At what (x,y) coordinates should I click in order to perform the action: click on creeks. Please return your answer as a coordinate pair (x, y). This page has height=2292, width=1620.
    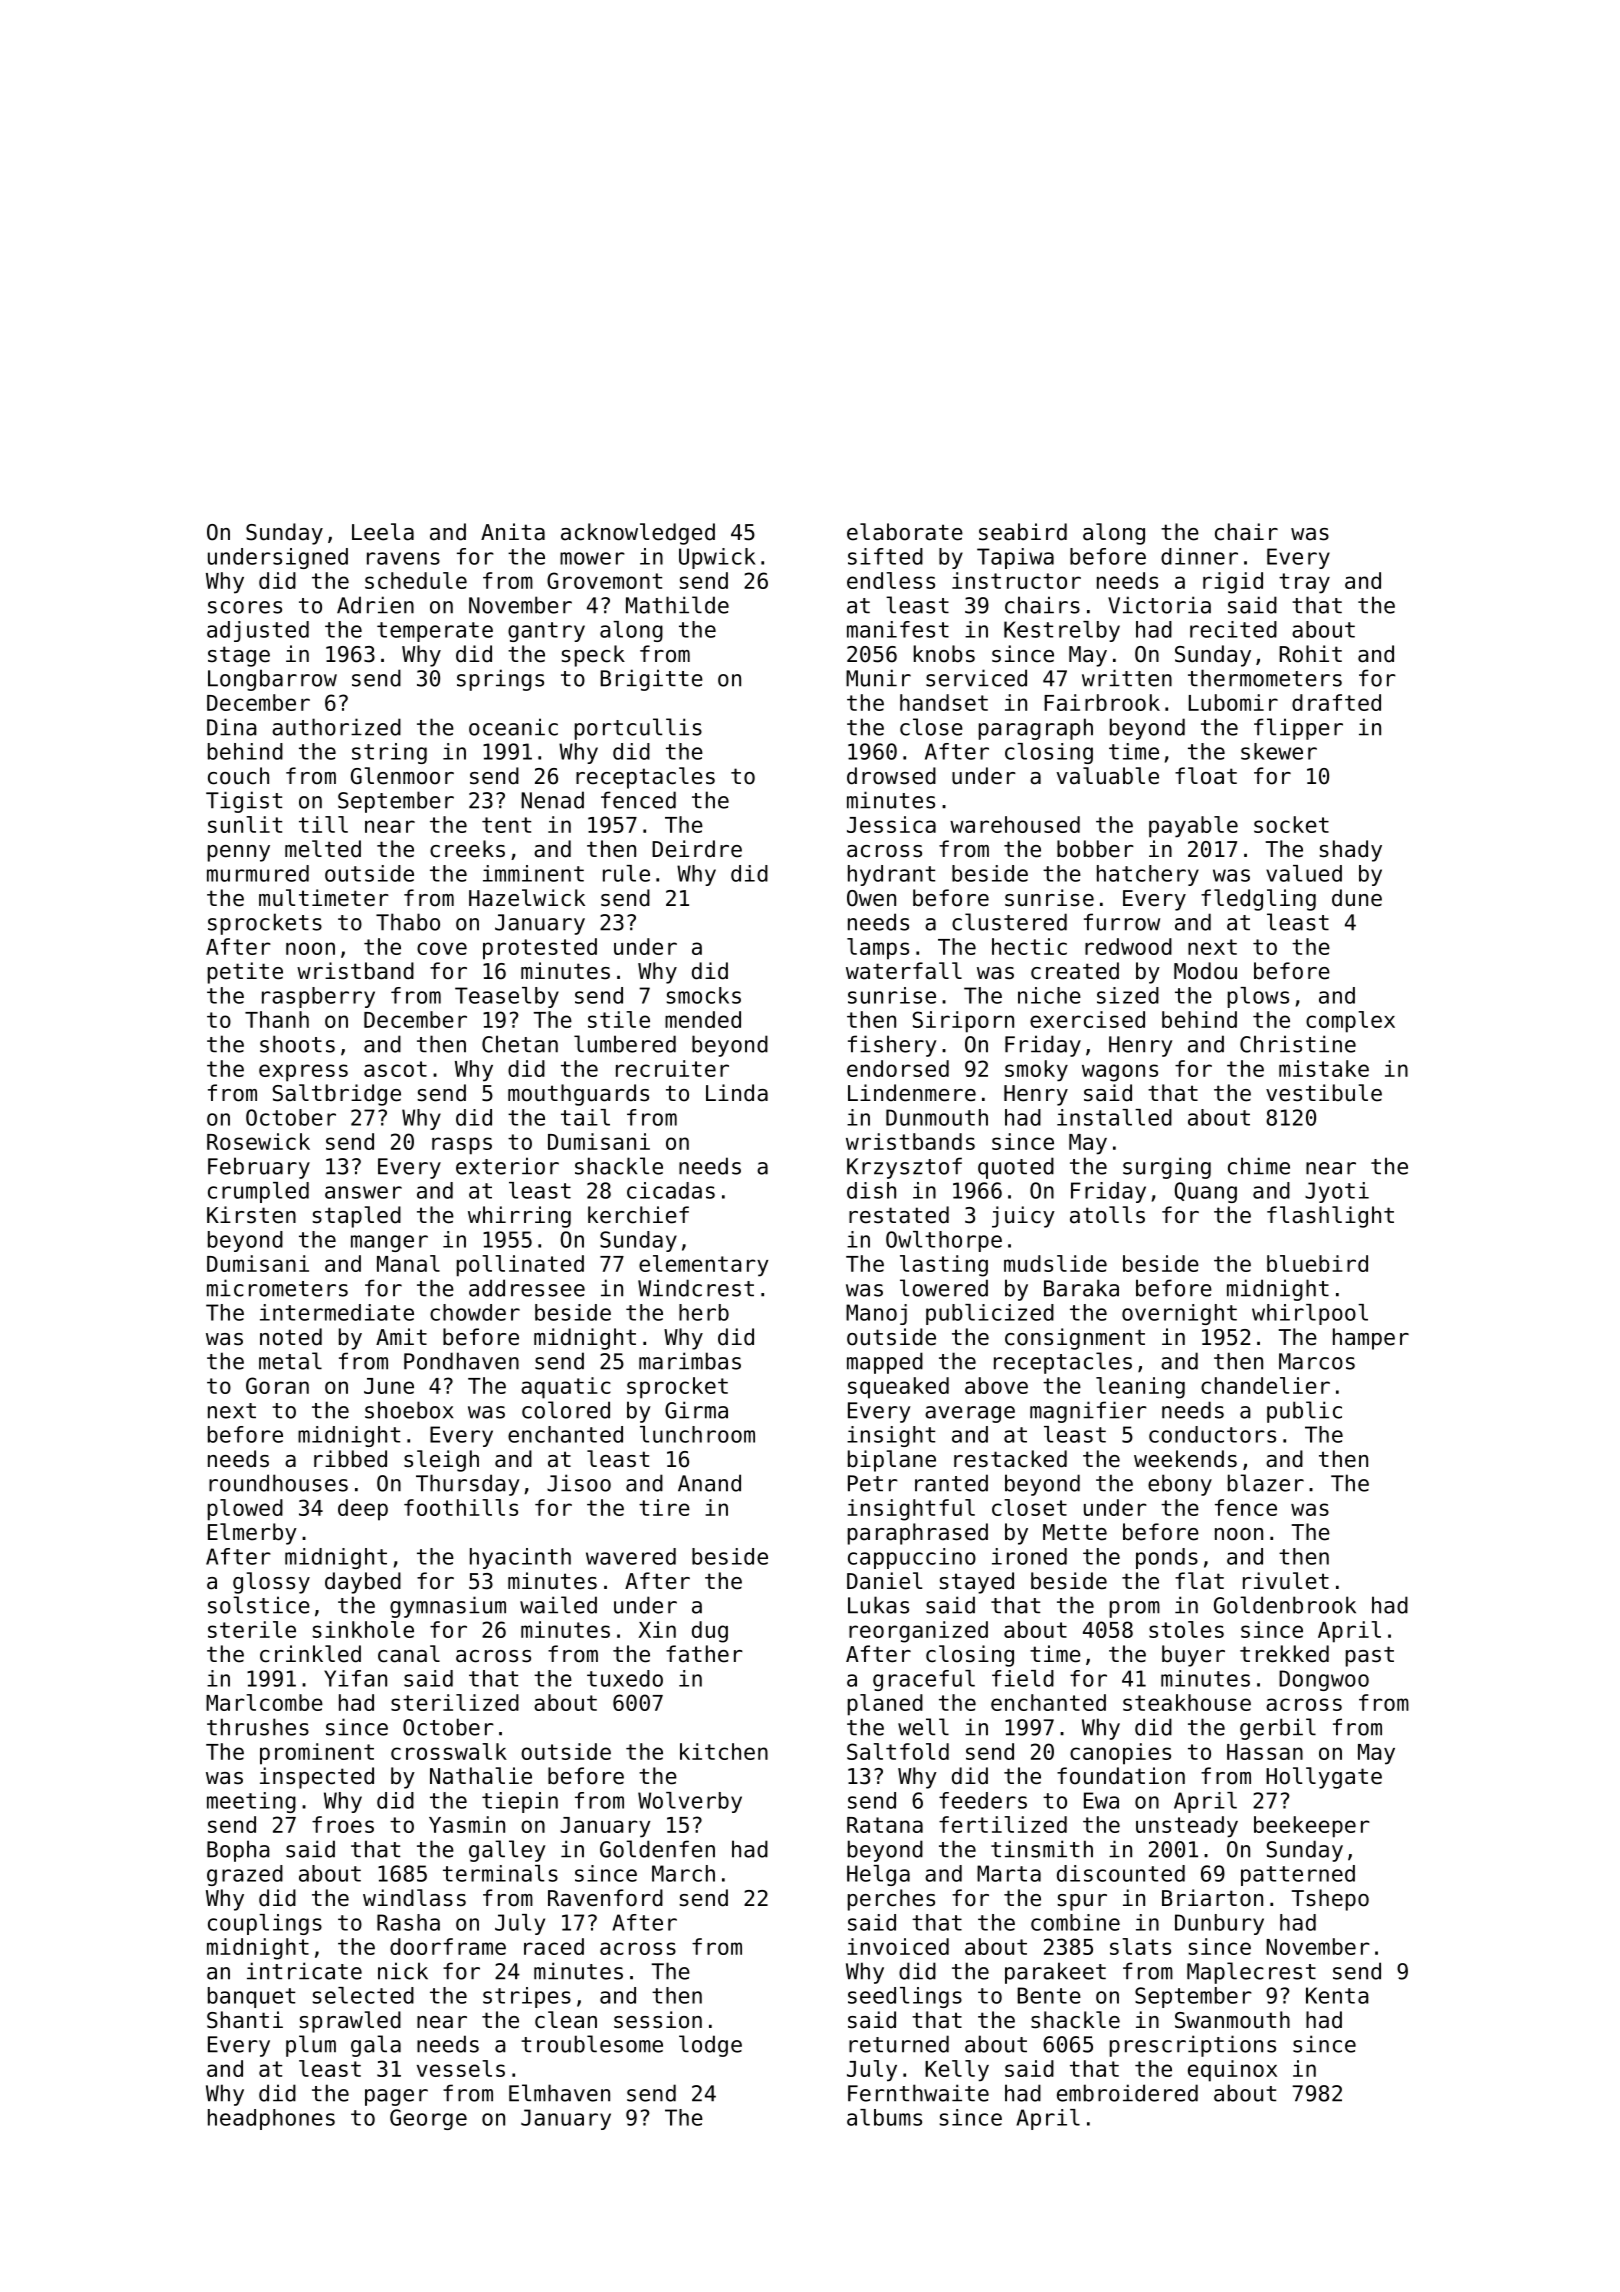
    Looking at the image, I should click on (467, 849).
